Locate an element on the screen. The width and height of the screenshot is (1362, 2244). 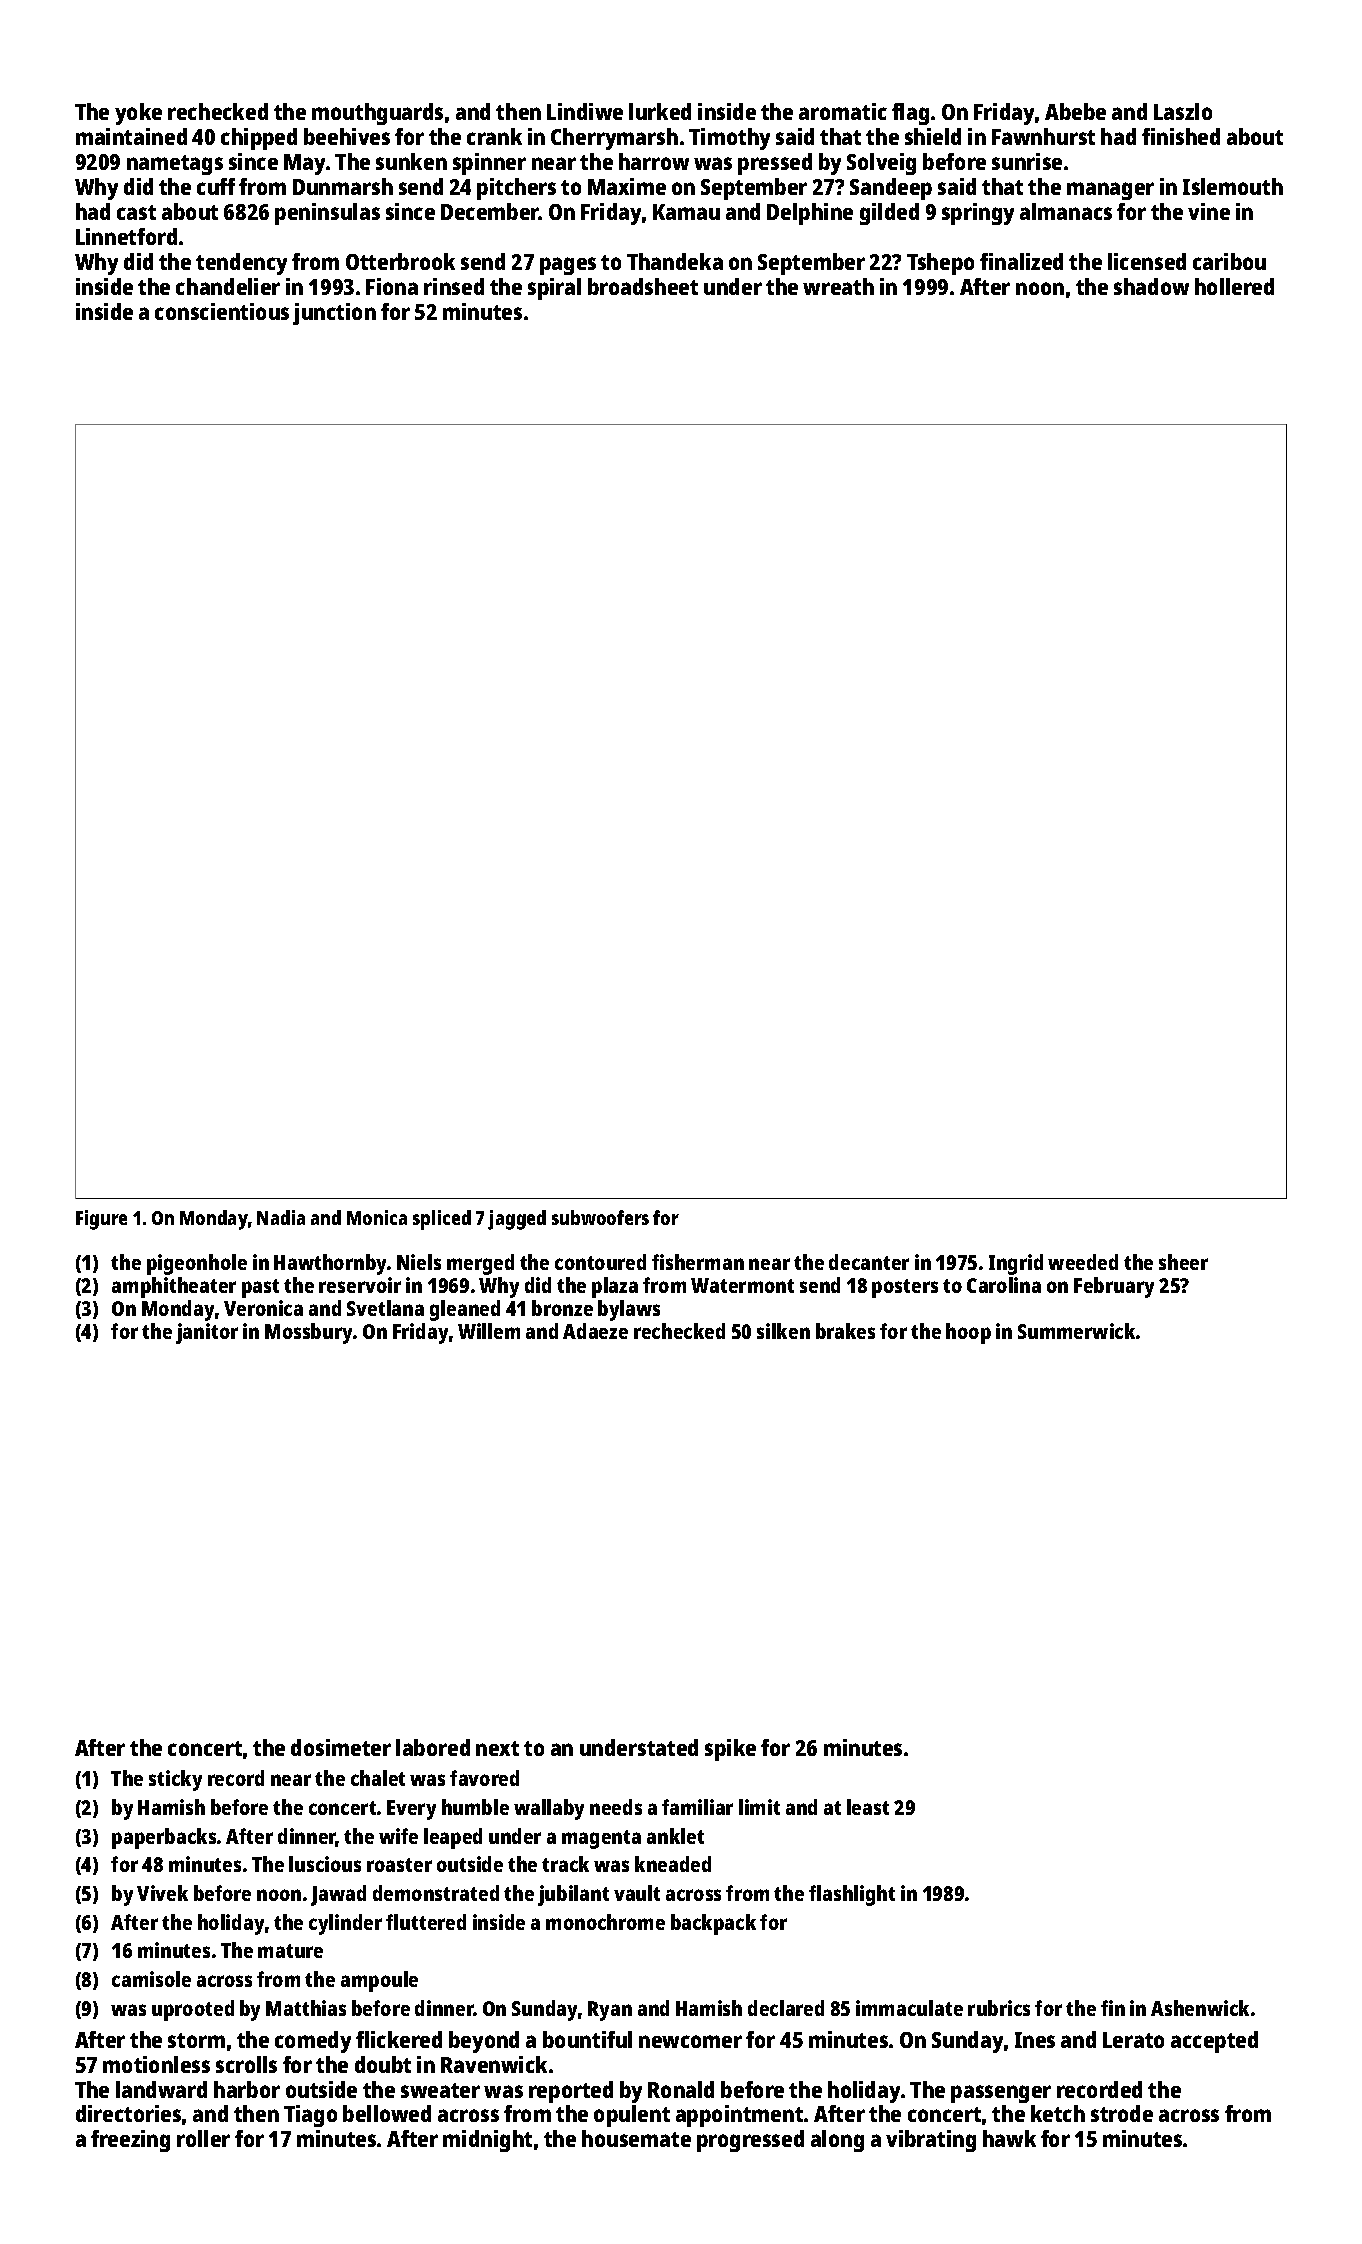
yoke is located at coordinates (138, 114).
